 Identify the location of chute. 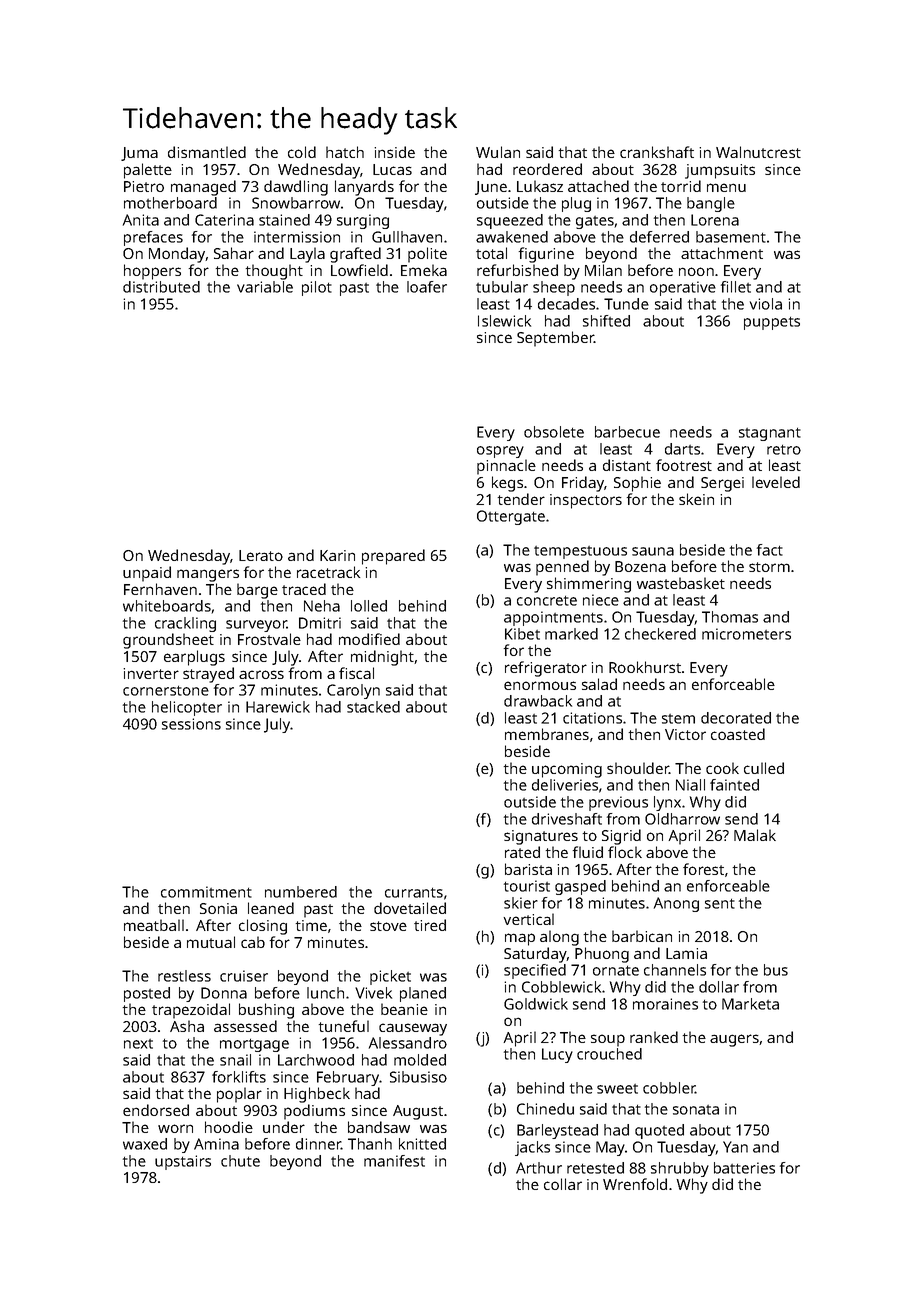
(240, 1161).
